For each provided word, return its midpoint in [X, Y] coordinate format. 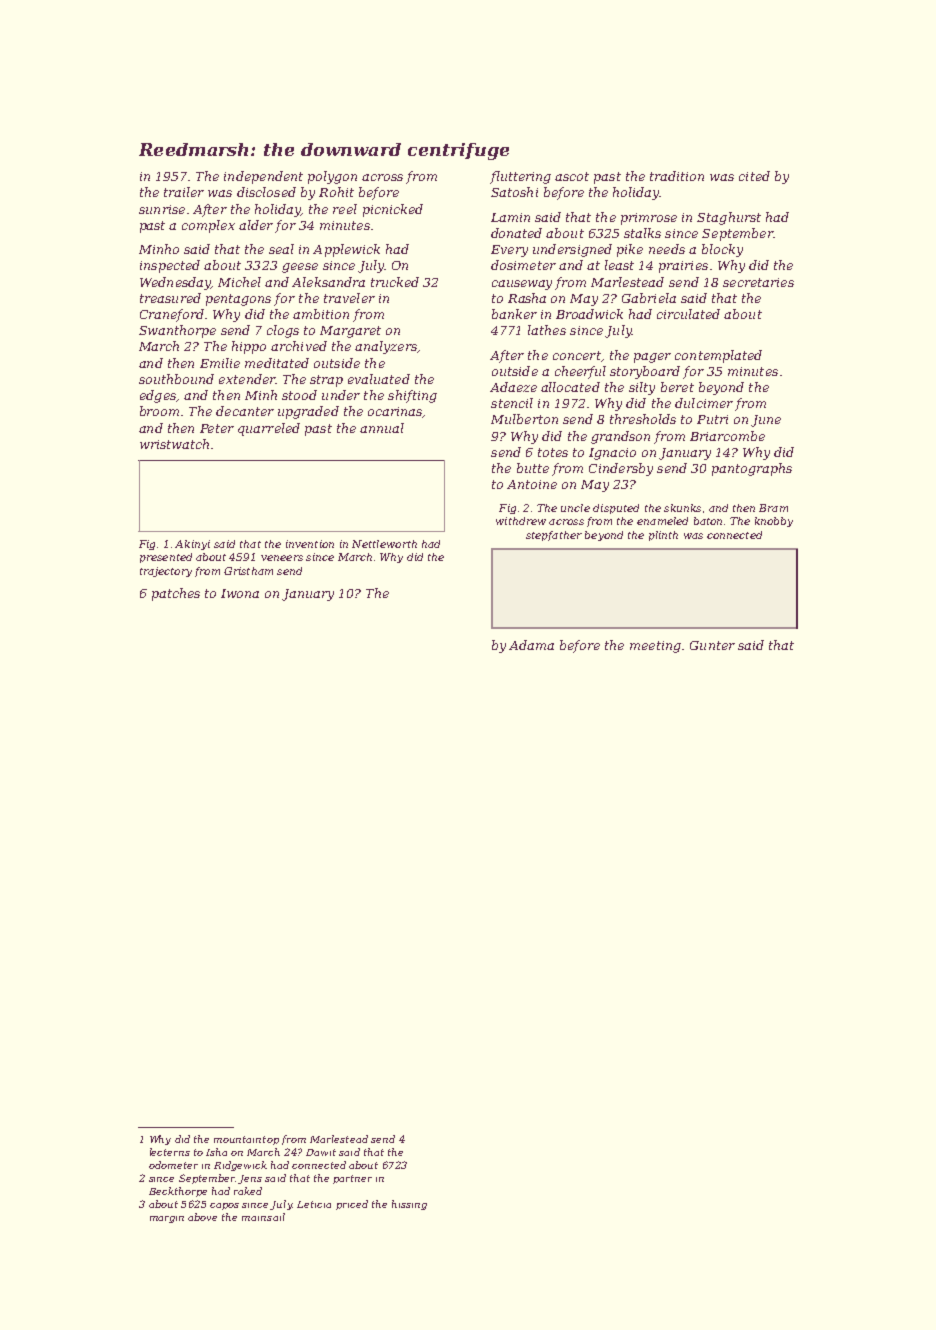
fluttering [520, 177]
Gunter [712, 645]
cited [754, 176]
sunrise [162, 209]
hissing [409, 1205]
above [202, 1217]
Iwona [240, 593]
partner [352, 1179]
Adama [531, 645]
